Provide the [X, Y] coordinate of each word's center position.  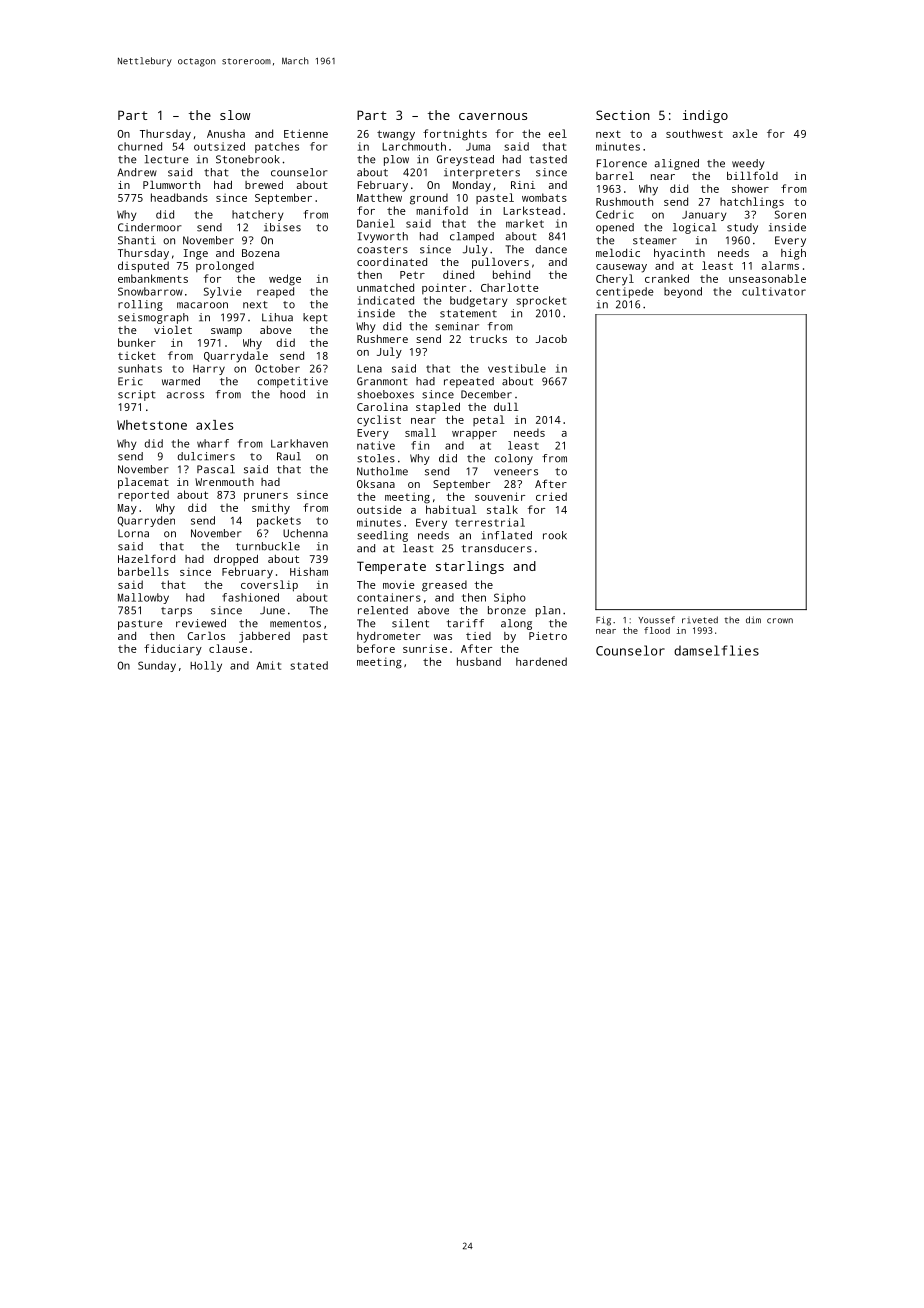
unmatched [385, 287]
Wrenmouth [224, 482]
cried [551, 496]
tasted [548, 159]
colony [514, 459]
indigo [705, 116]
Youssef [656, 620]
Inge [196, 254]
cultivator [774, 291]
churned [140, 146]
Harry [209, 370]
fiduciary [173, 650]
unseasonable [767, 278]
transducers [497, 548]
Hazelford [146, 558]
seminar [457, 326]
